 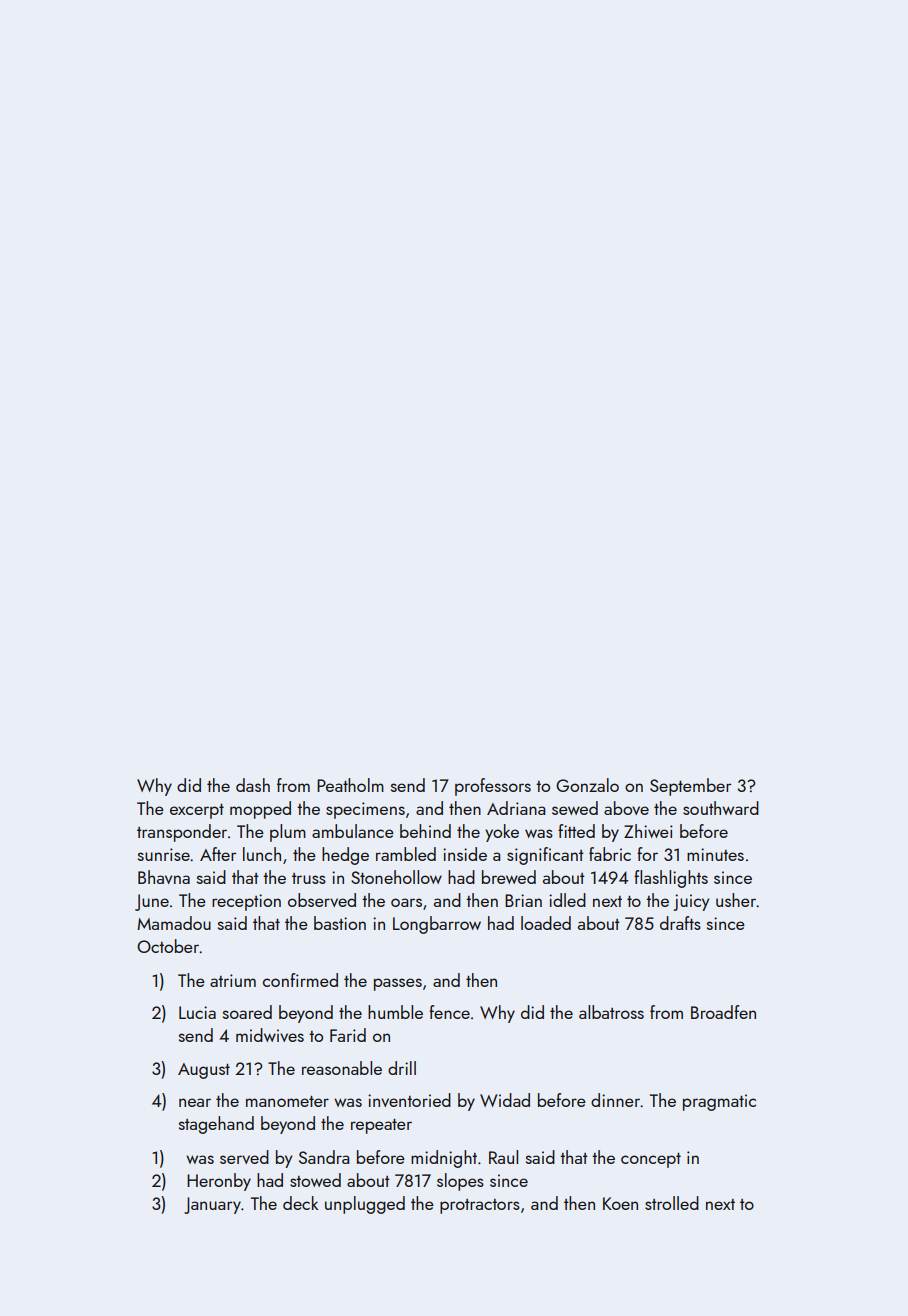 What do you see at coordinates (615, 1100) in the screenshot?
I see `dinner` at bounding box center [615, 1100].
